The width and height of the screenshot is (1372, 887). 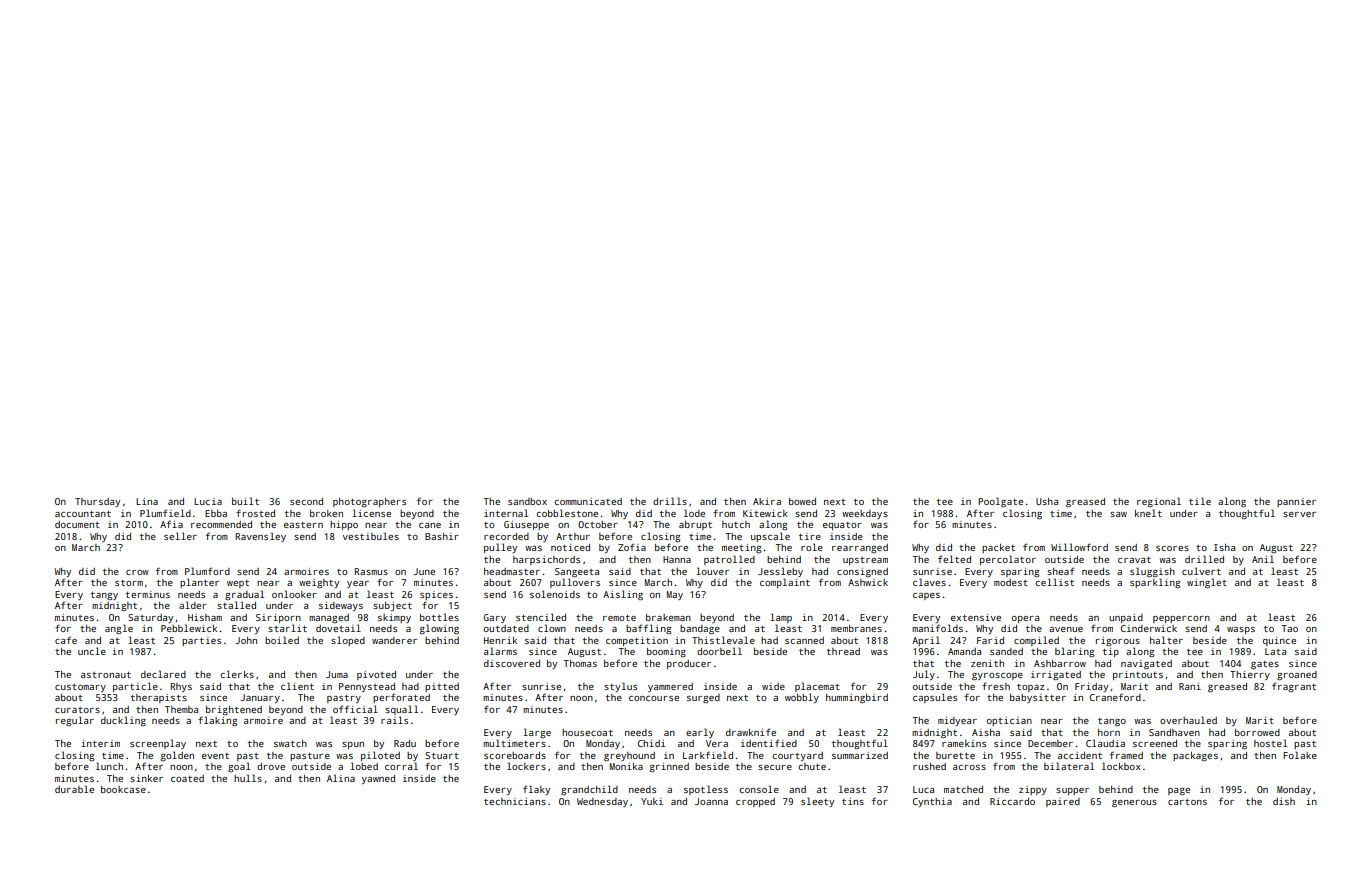 What do you see at coordinates (759, 789) in the screenshot?
I see `console` at bounding box center [759, 789].
